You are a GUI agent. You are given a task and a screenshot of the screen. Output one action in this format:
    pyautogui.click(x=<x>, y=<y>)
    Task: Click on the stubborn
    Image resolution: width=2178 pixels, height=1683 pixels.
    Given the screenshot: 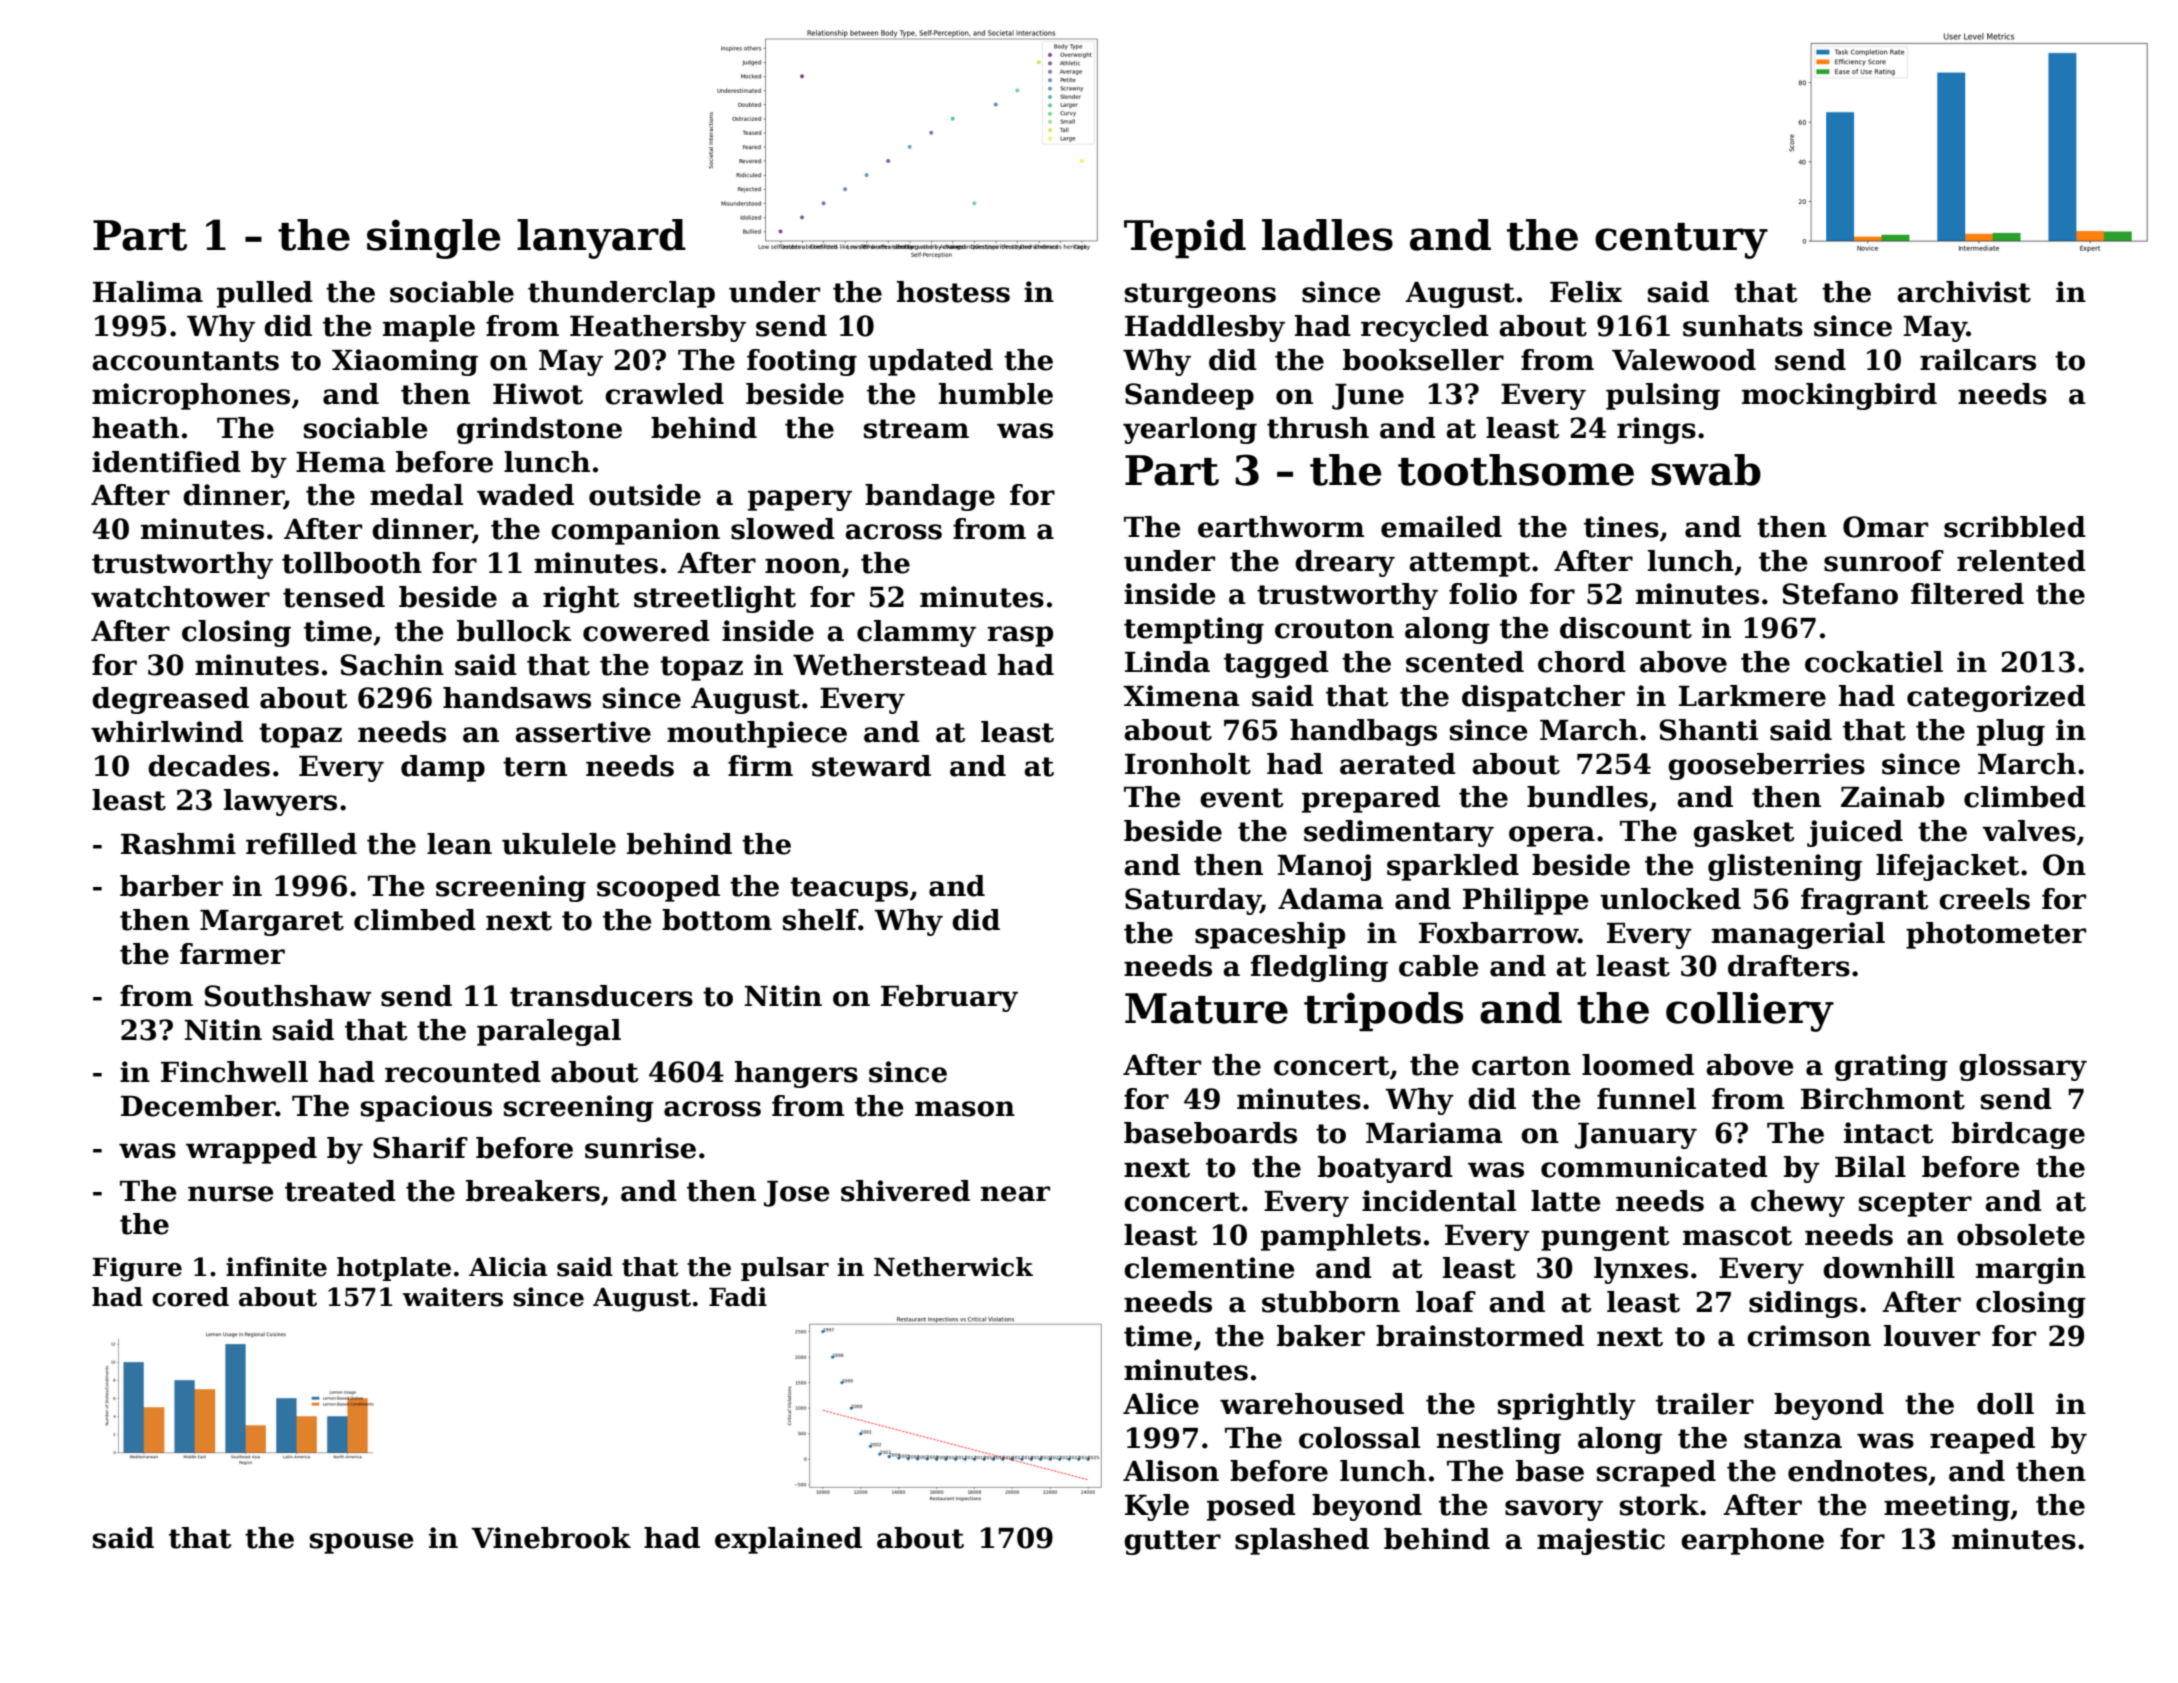 What is the action you would take?
    pyautogui.click(x=1331, y=1302)
